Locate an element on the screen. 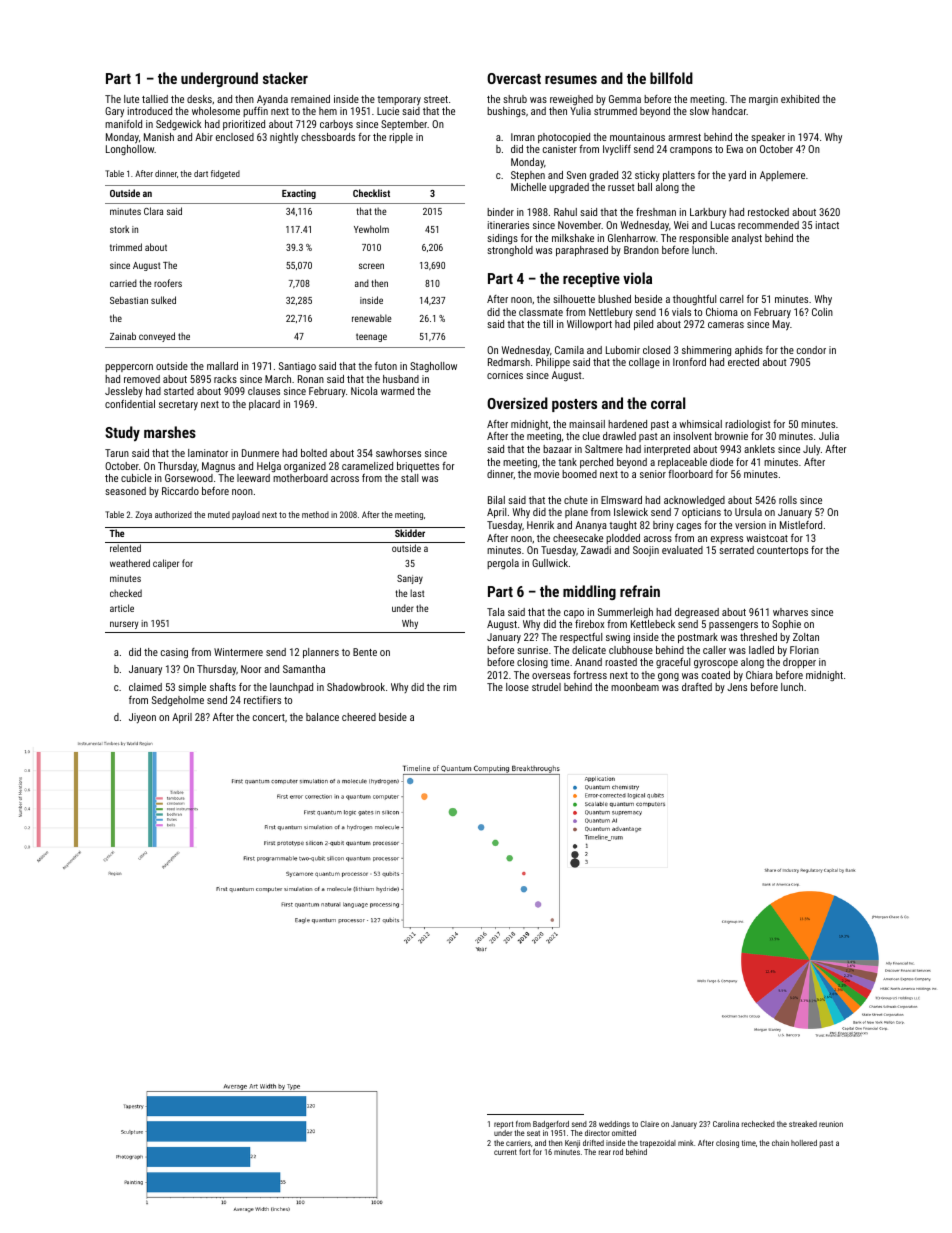 Image resolution: width=952 pixels, height=1233 pixels. Jiyeon is located at coordinates (142, 718).
